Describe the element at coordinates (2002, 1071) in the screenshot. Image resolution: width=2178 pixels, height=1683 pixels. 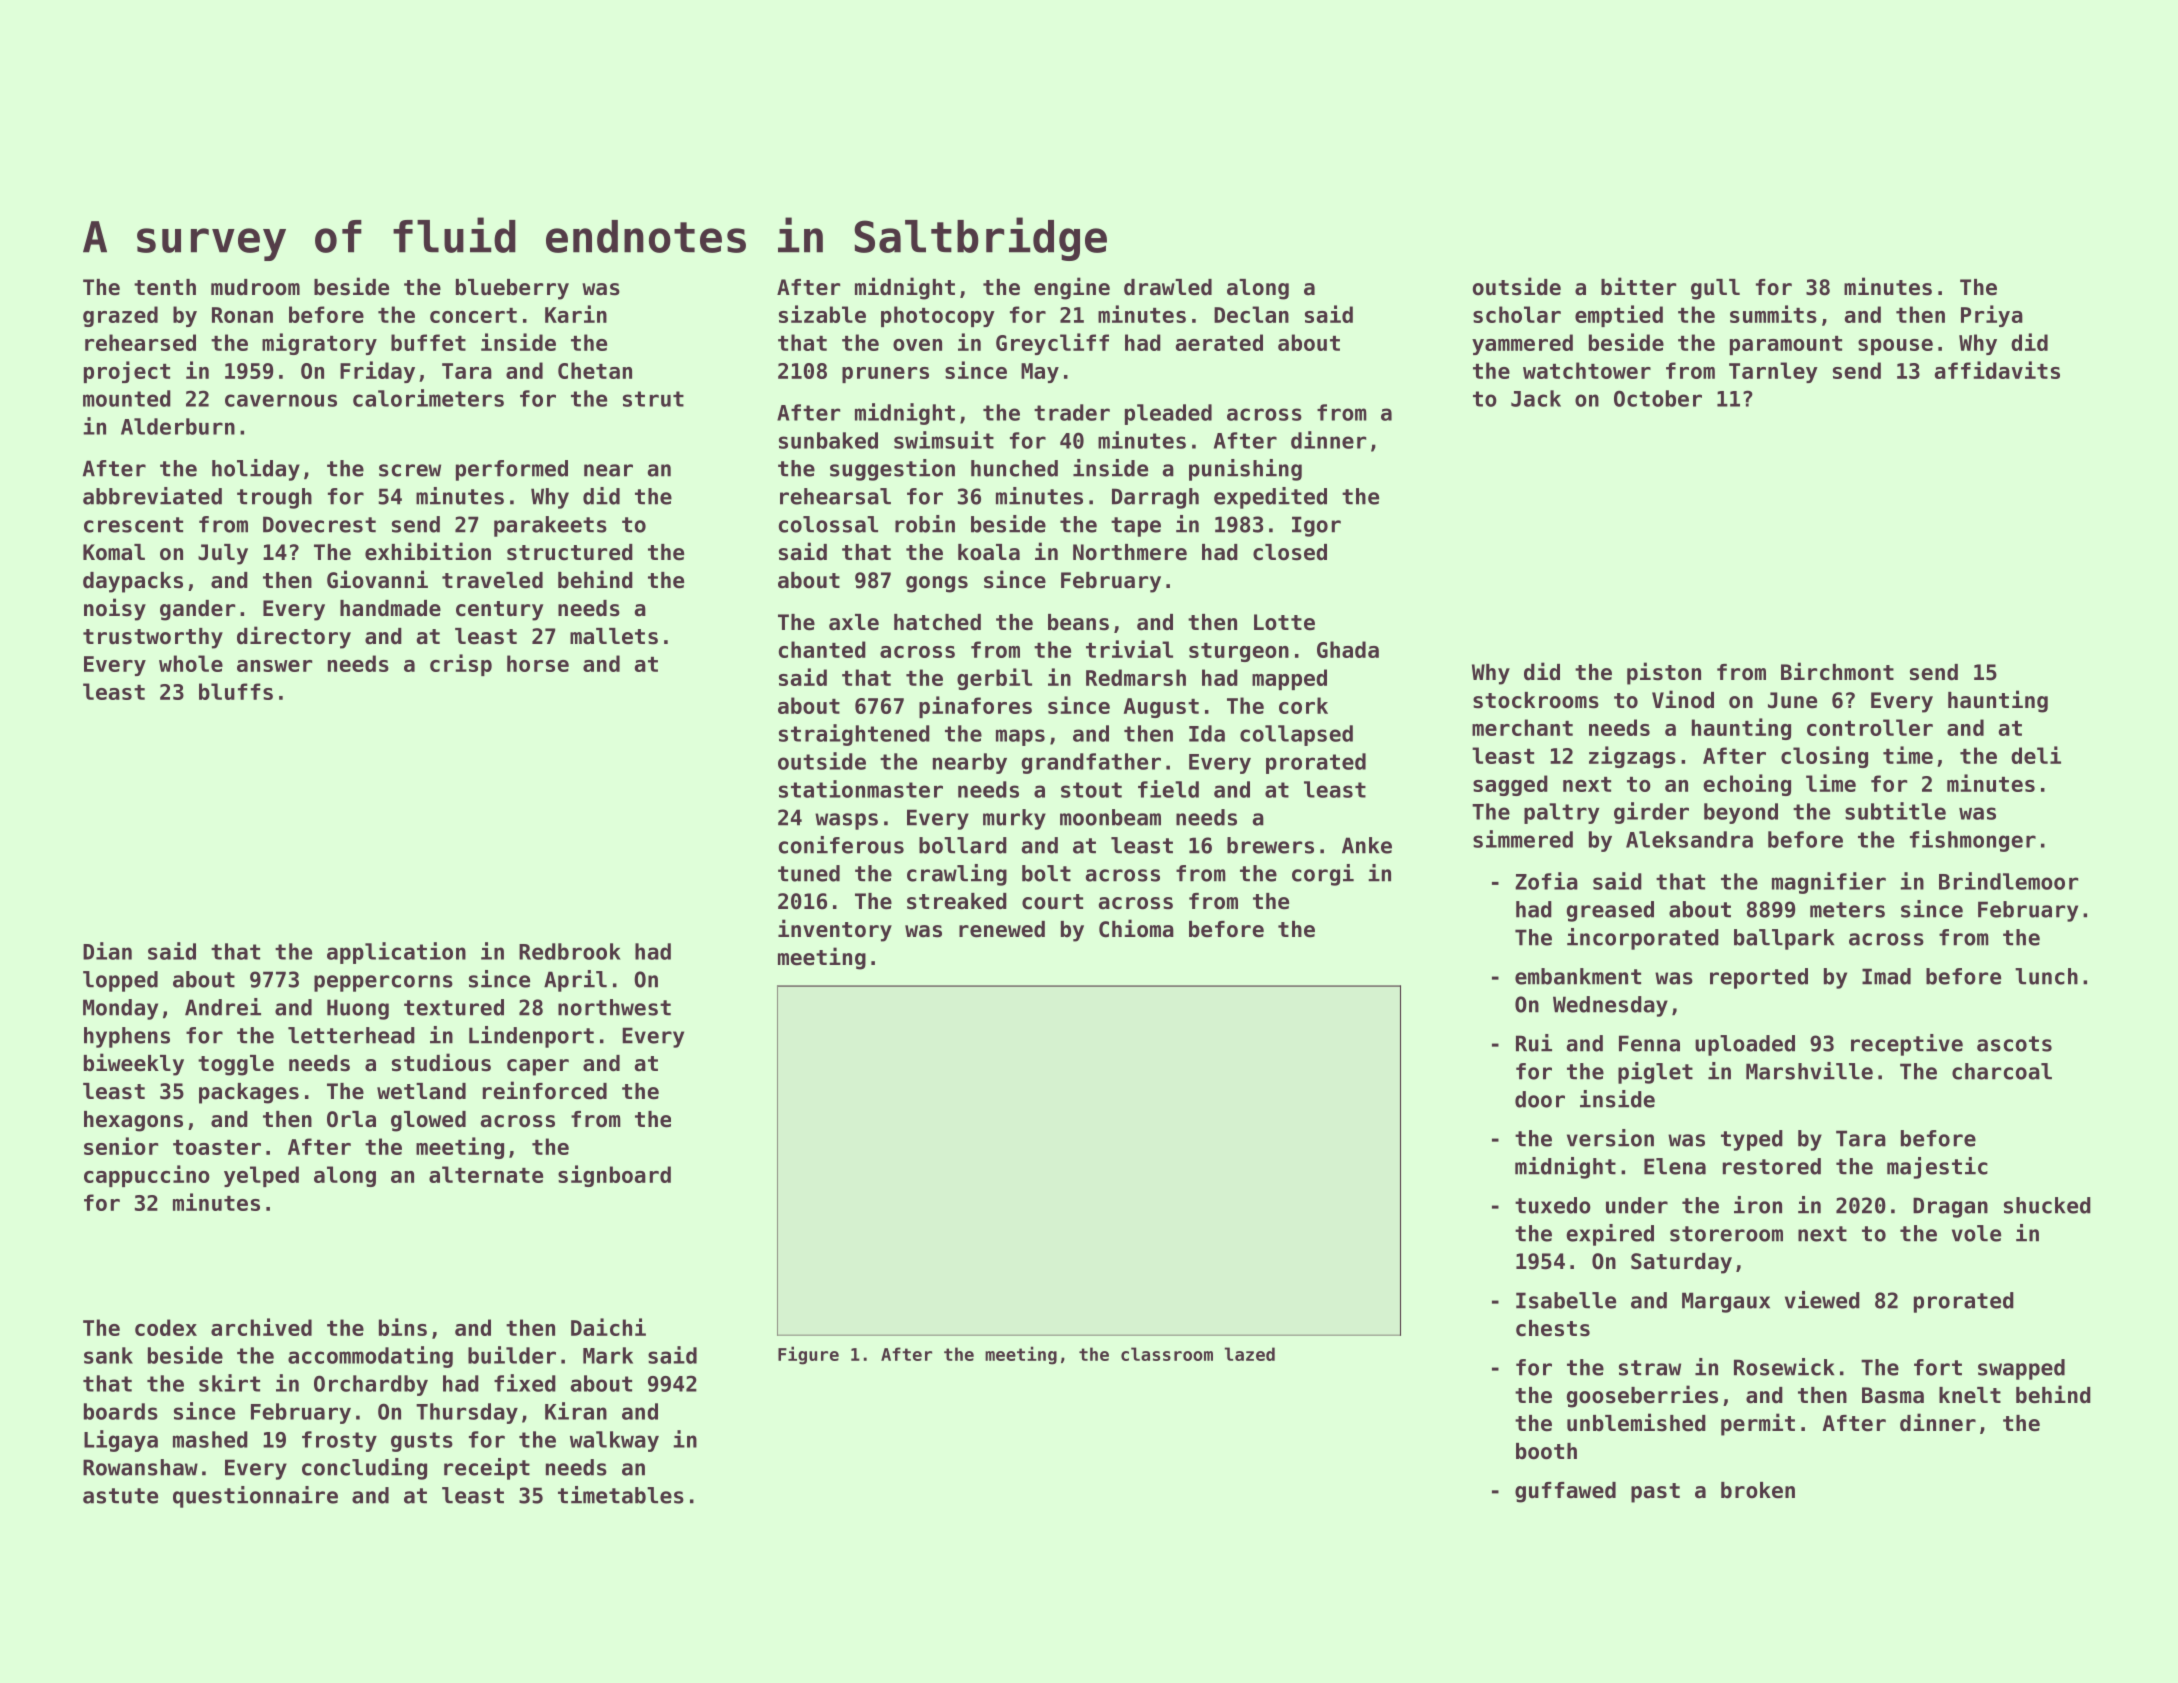
I see `charcoal` at that location.
